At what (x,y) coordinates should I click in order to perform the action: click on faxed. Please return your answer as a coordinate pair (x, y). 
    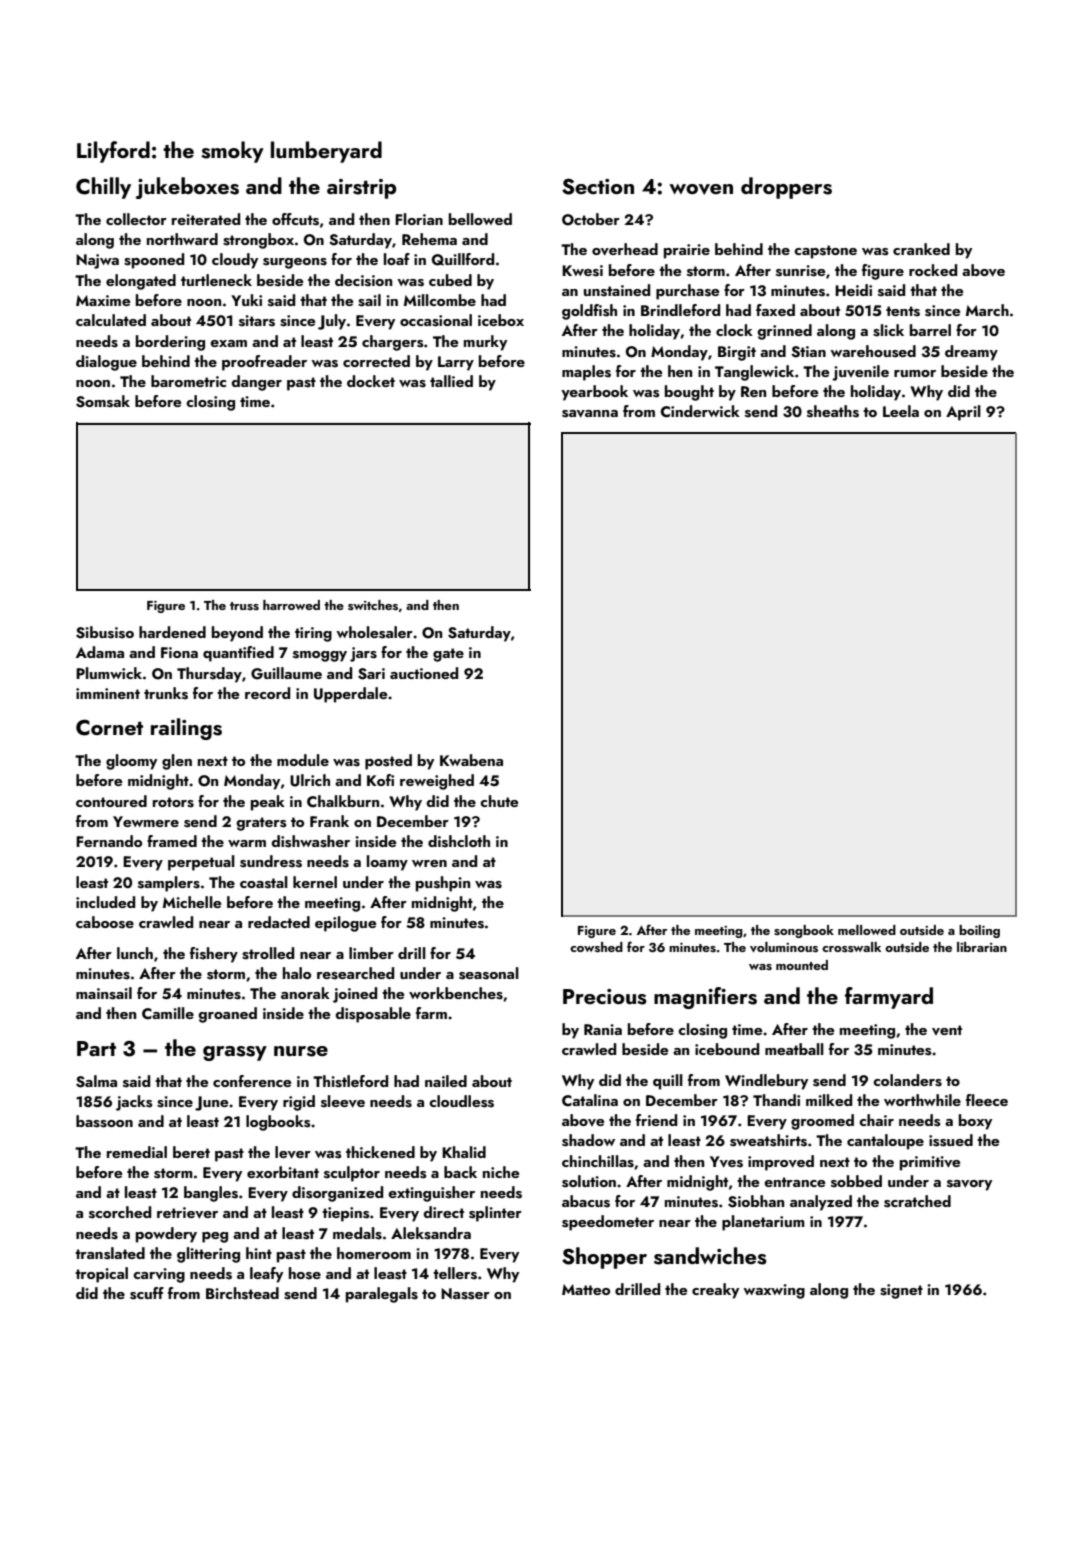
    Looking at the image, I should click on (775, 310).
